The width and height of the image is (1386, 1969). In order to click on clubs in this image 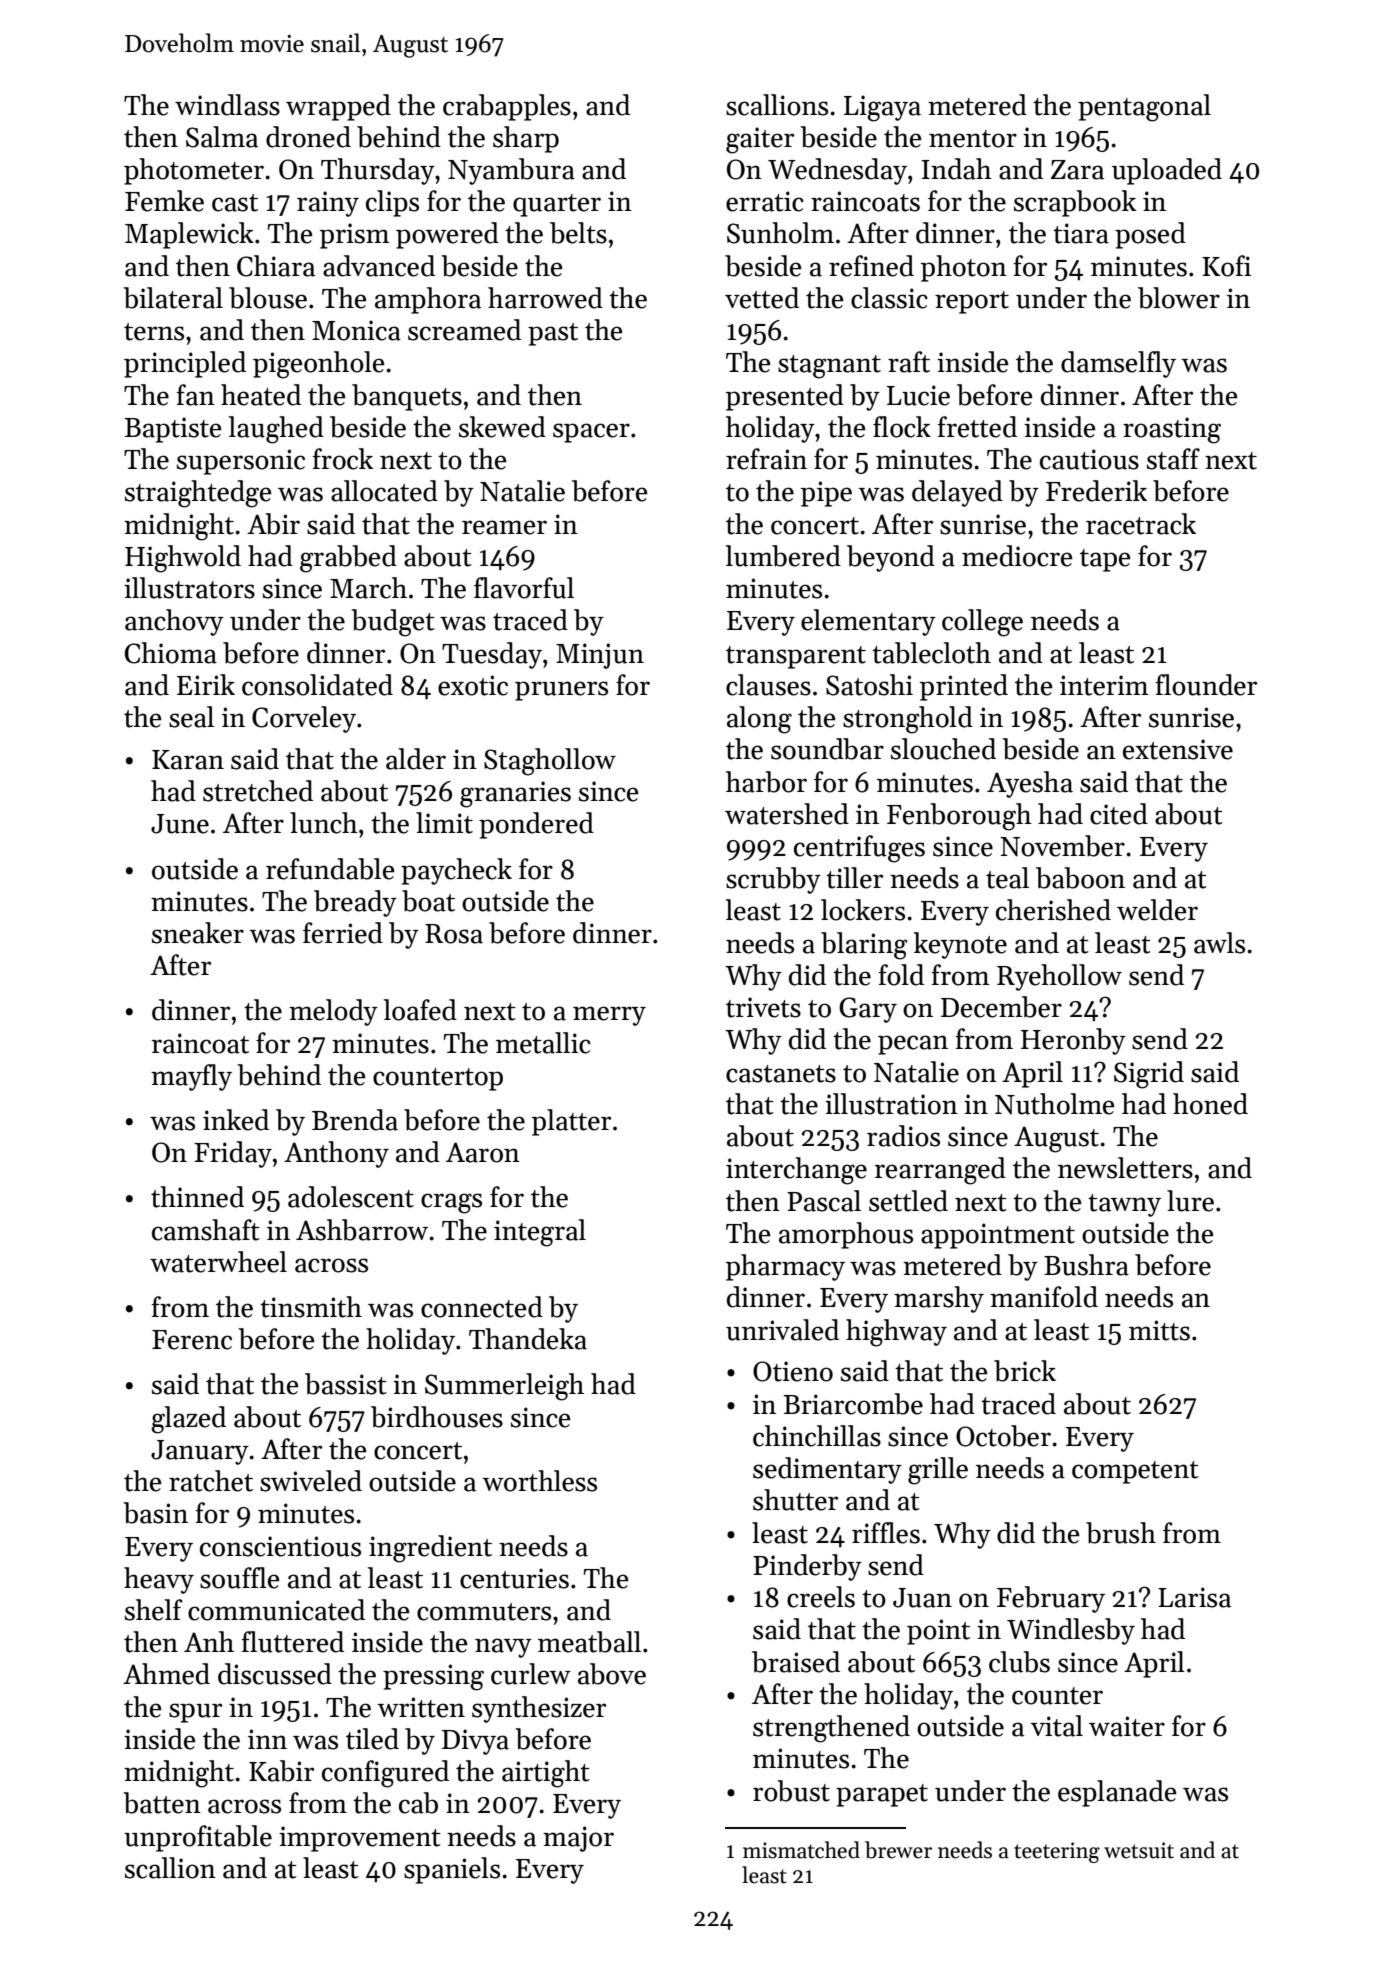, I will do `click(1019, 1662)`.
